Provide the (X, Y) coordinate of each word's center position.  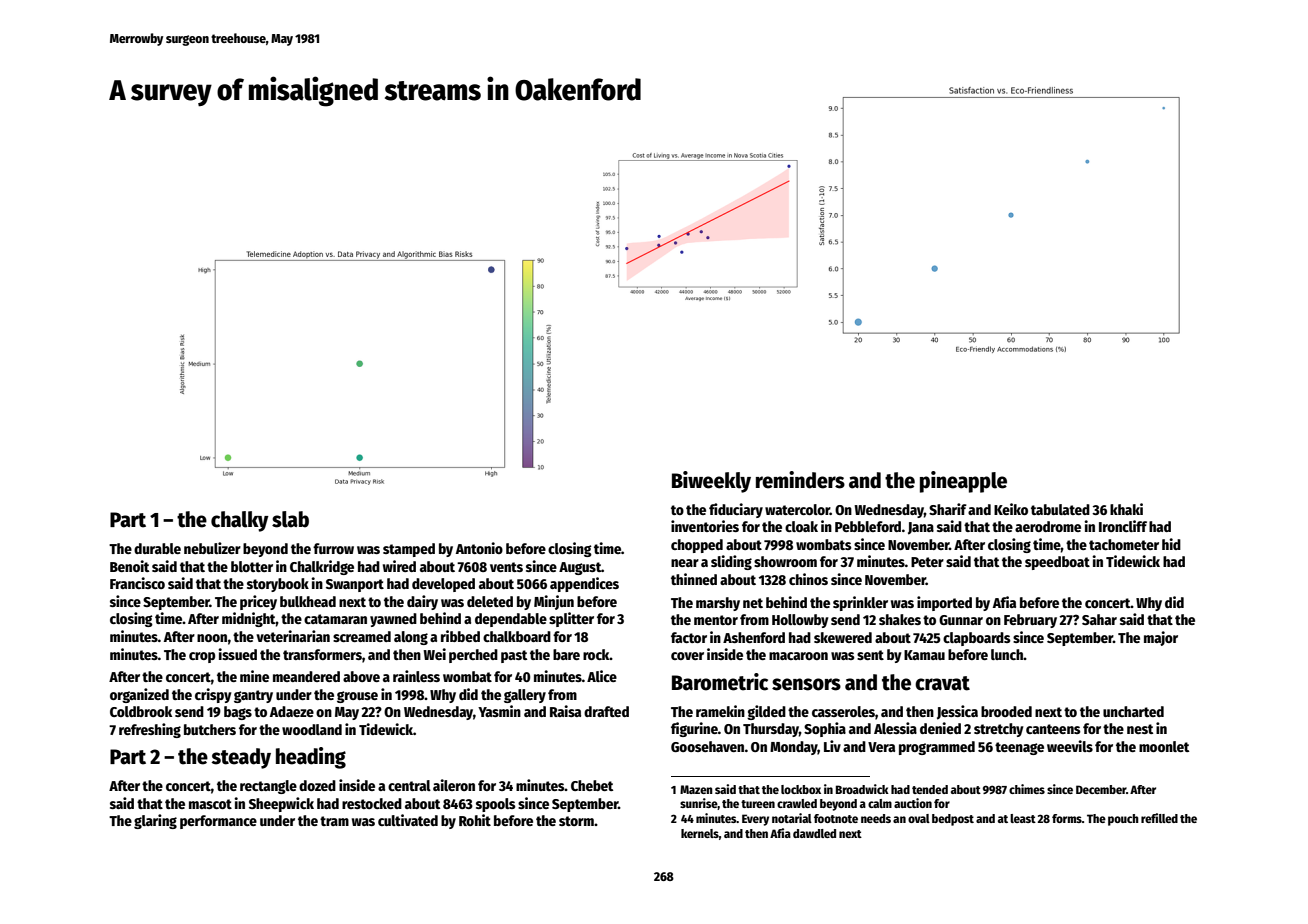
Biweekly (711, 482)
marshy (718, 604)
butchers (210, 729)
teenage (1019, 748)
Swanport (355, 585)
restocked (372, 803)
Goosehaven (707, 746)
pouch (1123, 820)
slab (290, 519)
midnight (249, 619)
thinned (694, 579)
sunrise (699, 804)
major (1161, 638)
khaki (1126, 509)
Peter (927, 562)
